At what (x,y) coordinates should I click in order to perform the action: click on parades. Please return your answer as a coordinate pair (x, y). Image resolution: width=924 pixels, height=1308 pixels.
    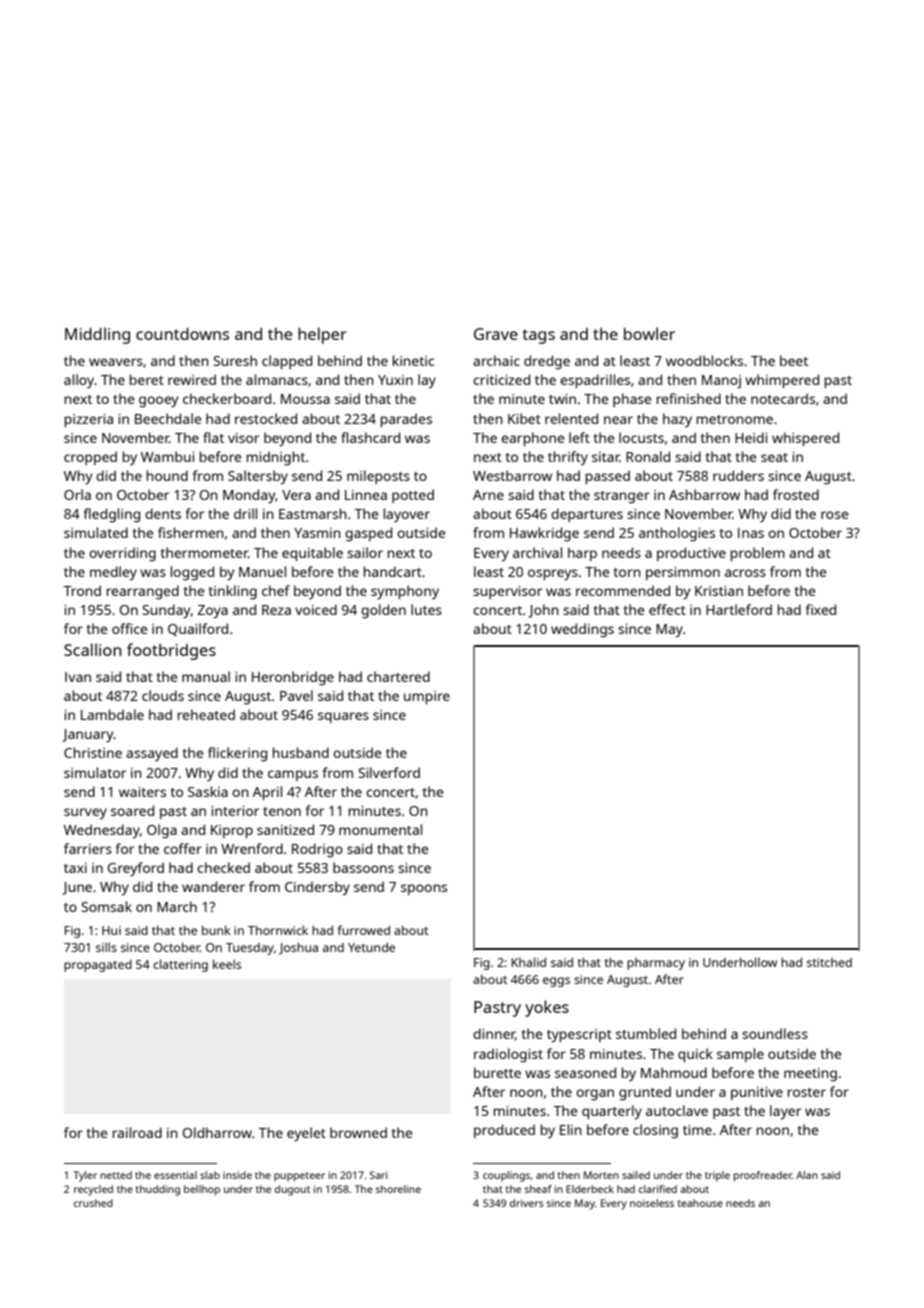
    Looking at the image, I should click on (406, 420).
